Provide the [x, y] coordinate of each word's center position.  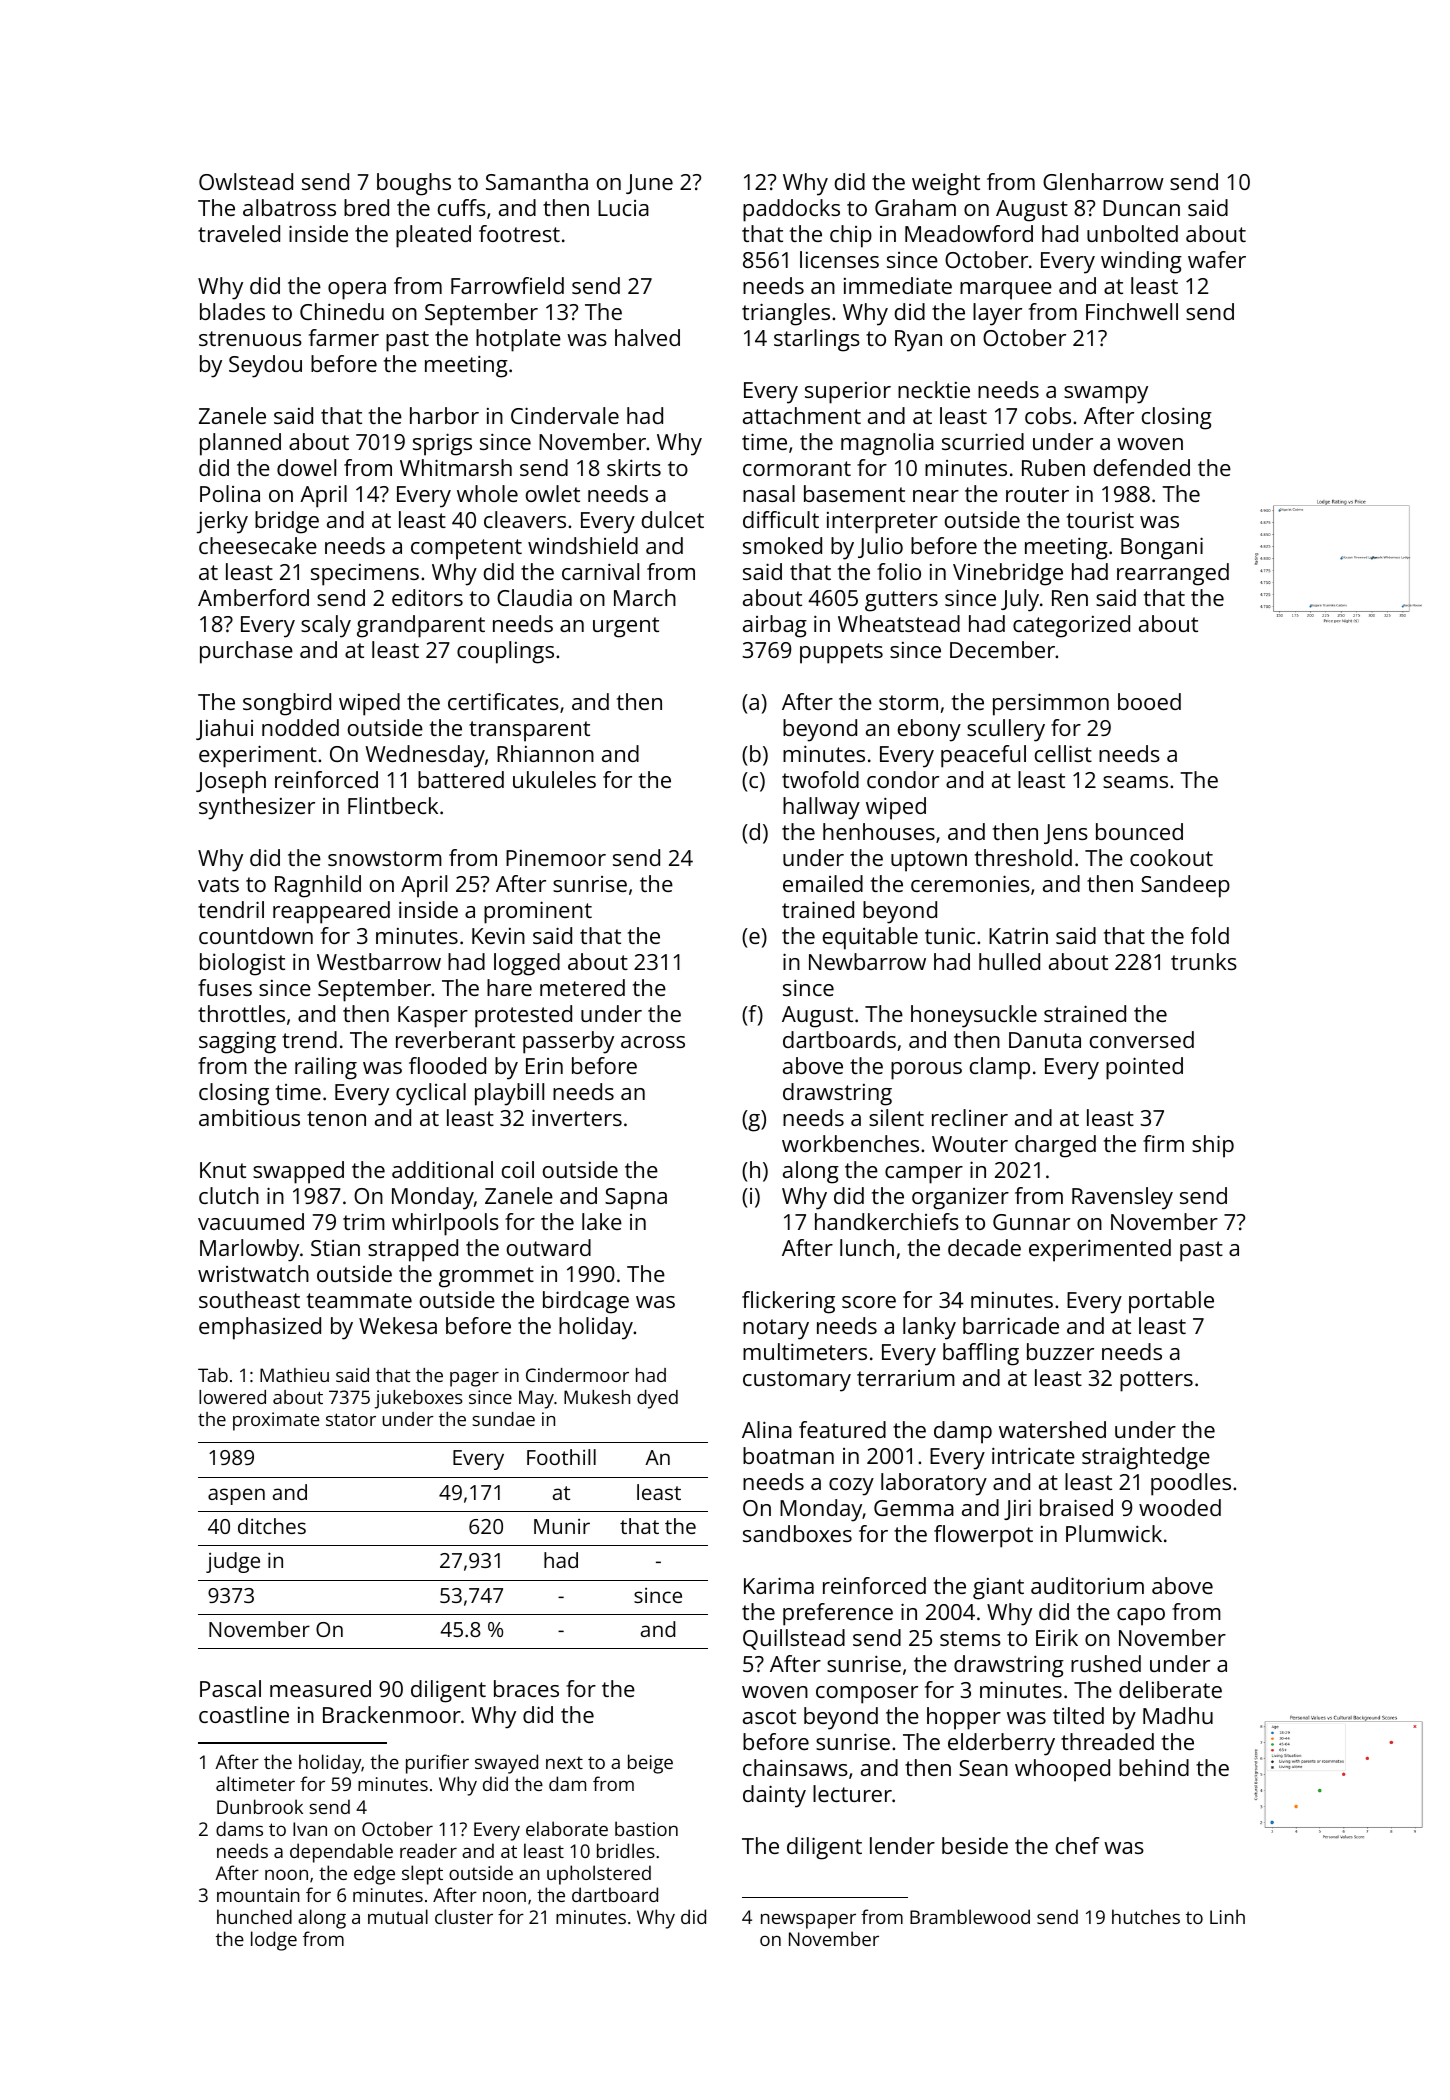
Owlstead [246, 181]
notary [776, 1329]
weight [946, 184]
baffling [981, 1354]
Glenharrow [1103, 181]
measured [320, 1688]
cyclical [431, 1094]
